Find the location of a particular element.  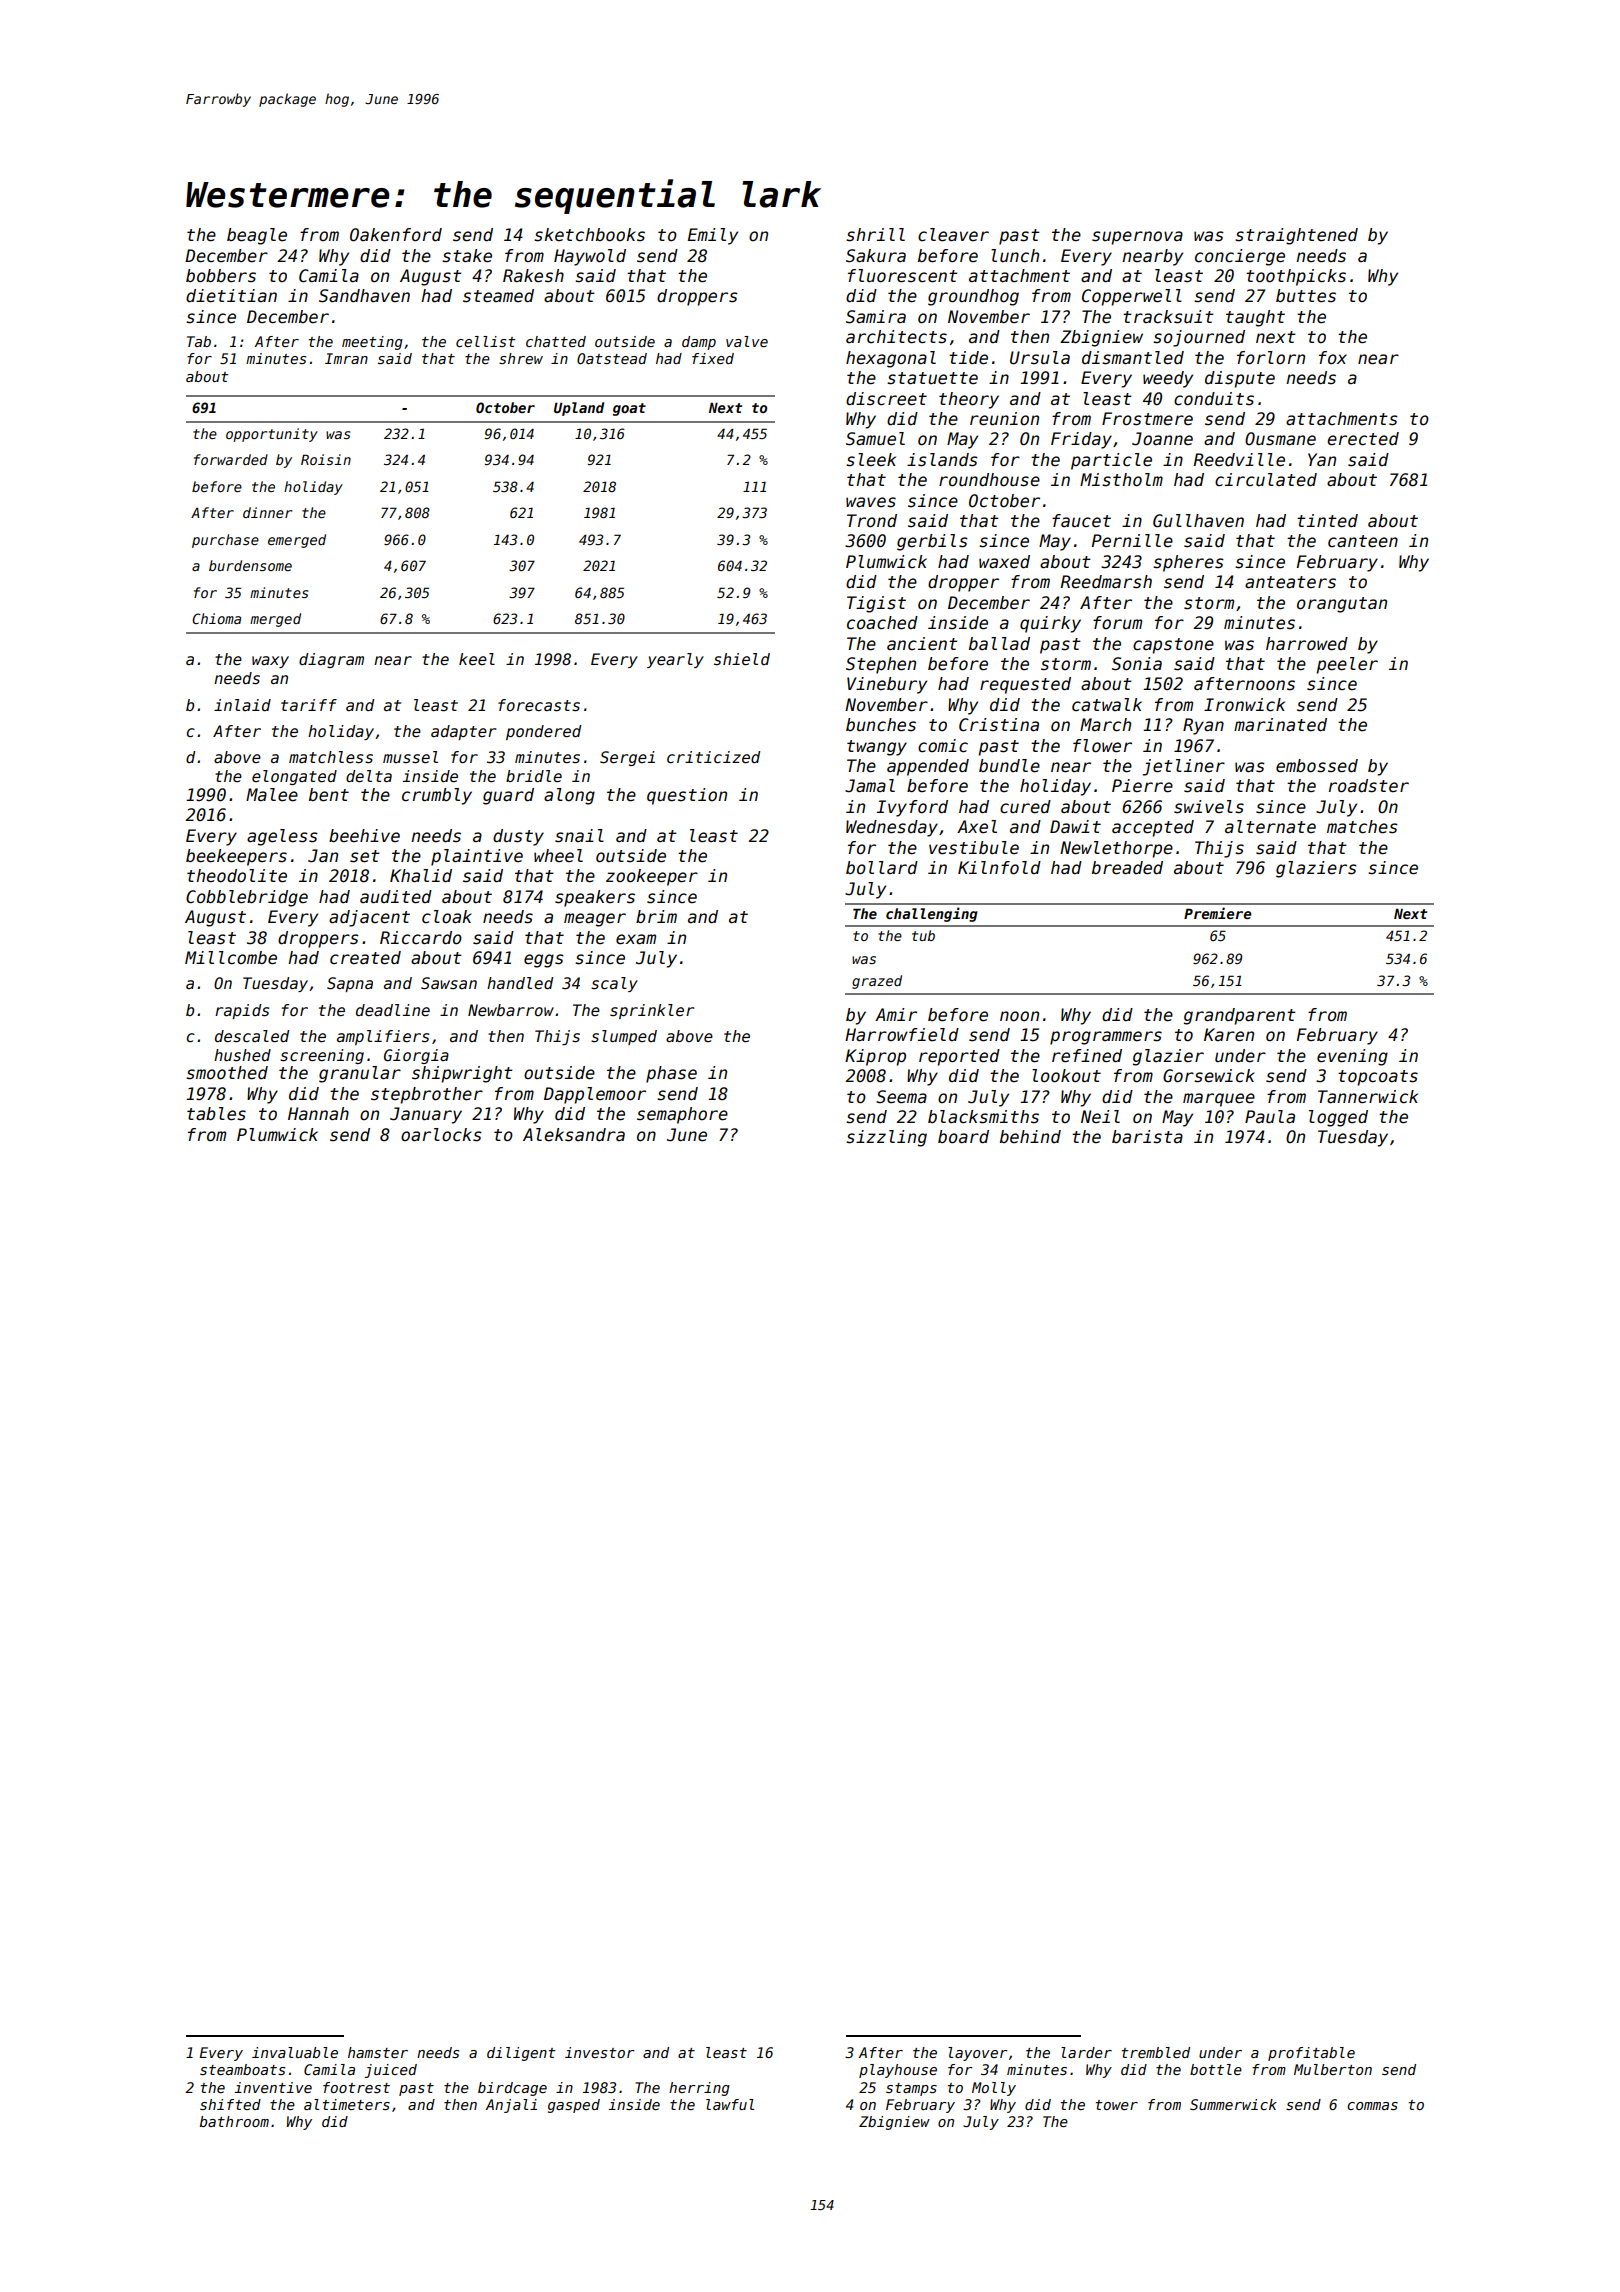

Oakenford is located at coordinates (396, 235).
